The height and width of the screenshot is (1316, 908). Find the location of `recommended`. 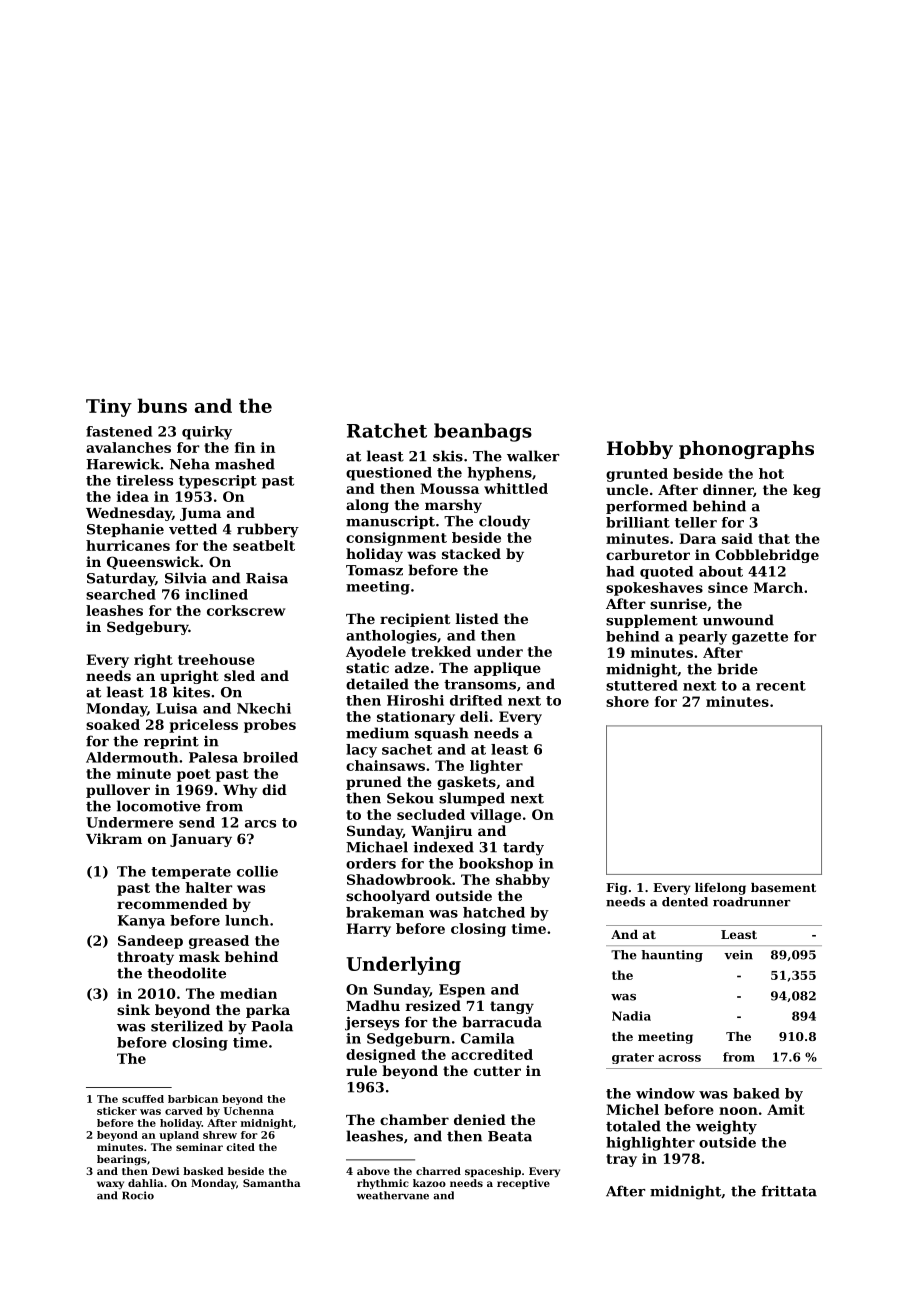

recommended is located at coordinates (172, 903).
